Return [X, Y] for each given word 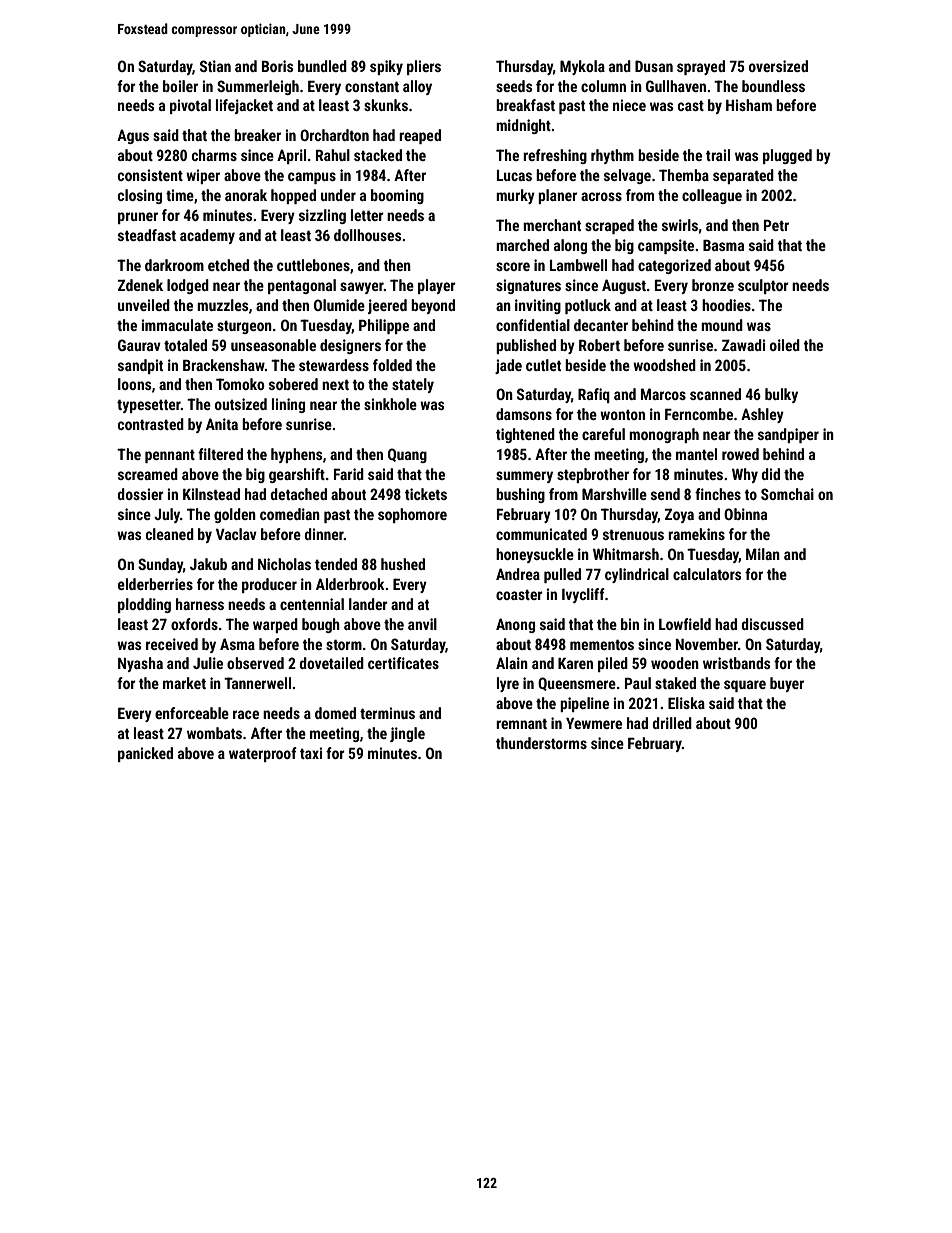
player [437, 286]
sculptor [763, 286]
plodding [144, 605]
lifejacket [244, 106]
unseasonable [273, 345]
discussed [773, 624]
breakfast [525, 105]
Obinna [745, 514]
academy [207, 236]
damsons [524, 414]
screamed [148, 474]
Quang [407, 455]
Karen [575, 663]
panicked [145, 754]
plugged [787, 156]
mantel [696, 454]
